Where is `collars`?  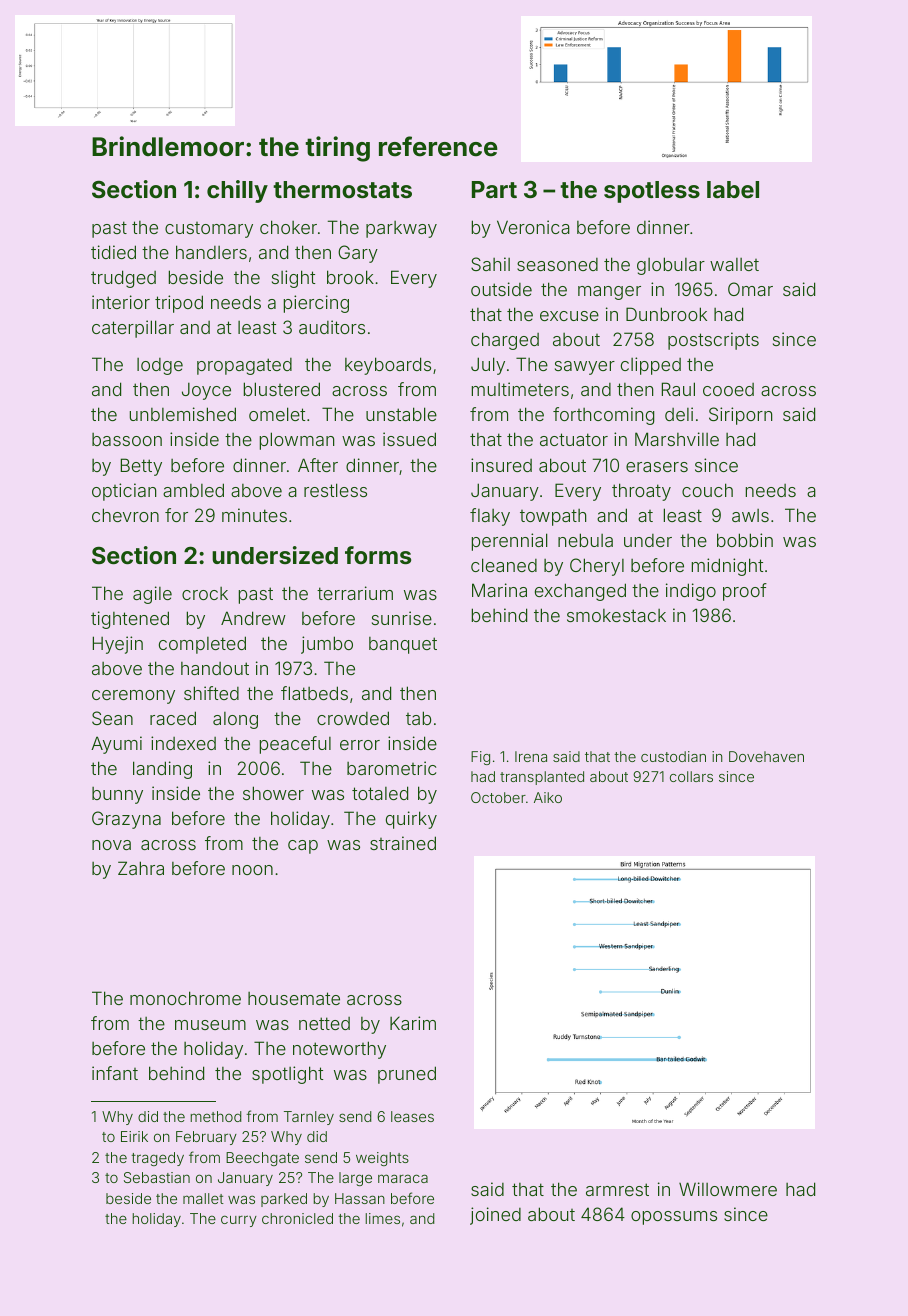
collars is located at coordinates (691, 776).
